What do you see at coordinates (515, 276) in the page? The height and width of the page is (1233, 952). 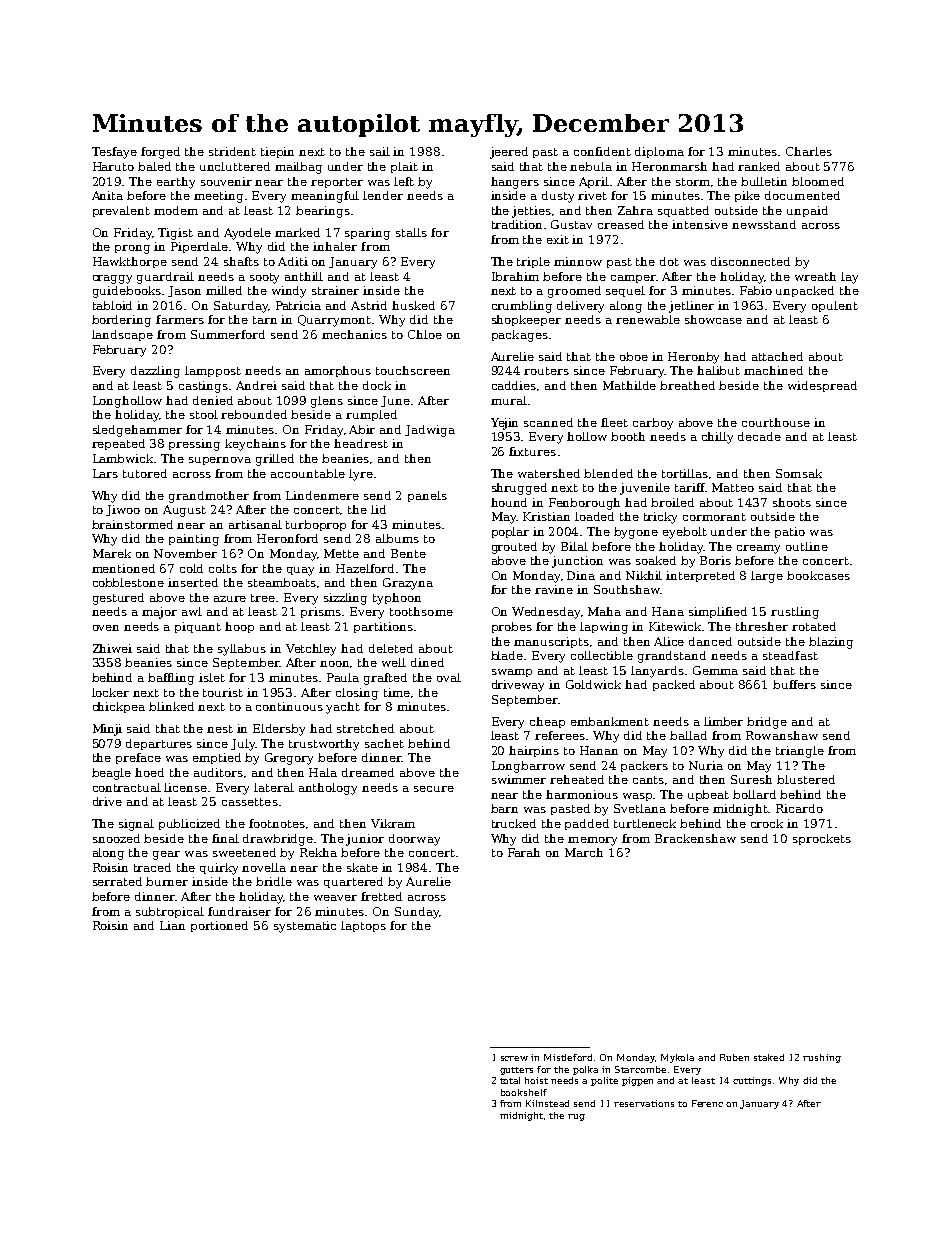 I see `Ibrahim` at bounding box center [515, 276].
